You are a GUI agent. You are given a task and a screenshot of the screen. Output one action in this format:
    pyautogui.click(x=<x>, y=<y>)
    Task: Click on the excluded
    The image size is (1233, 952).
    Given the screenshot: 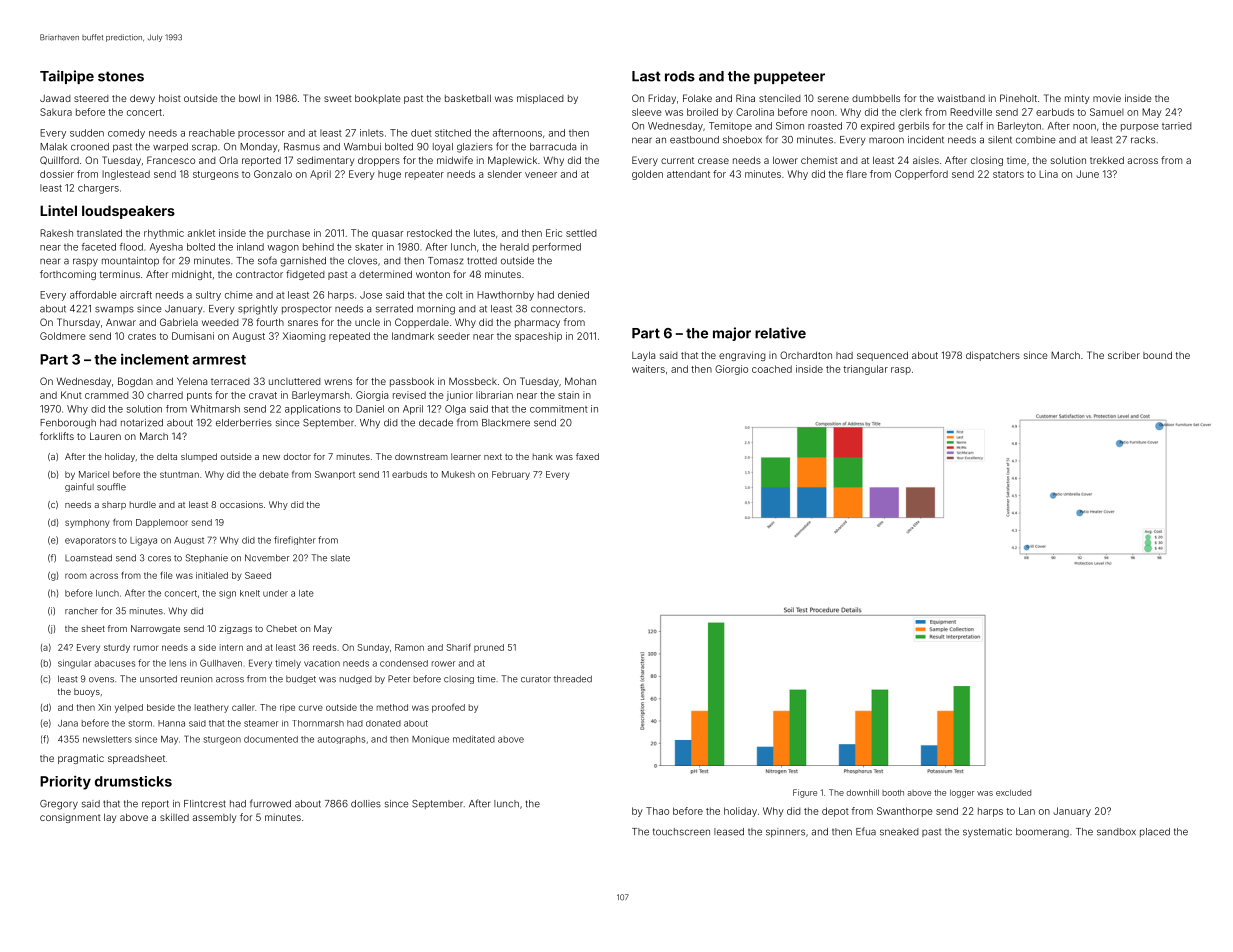 What is the action you would take?
    pyautogui.click(x=1013, y=792)
